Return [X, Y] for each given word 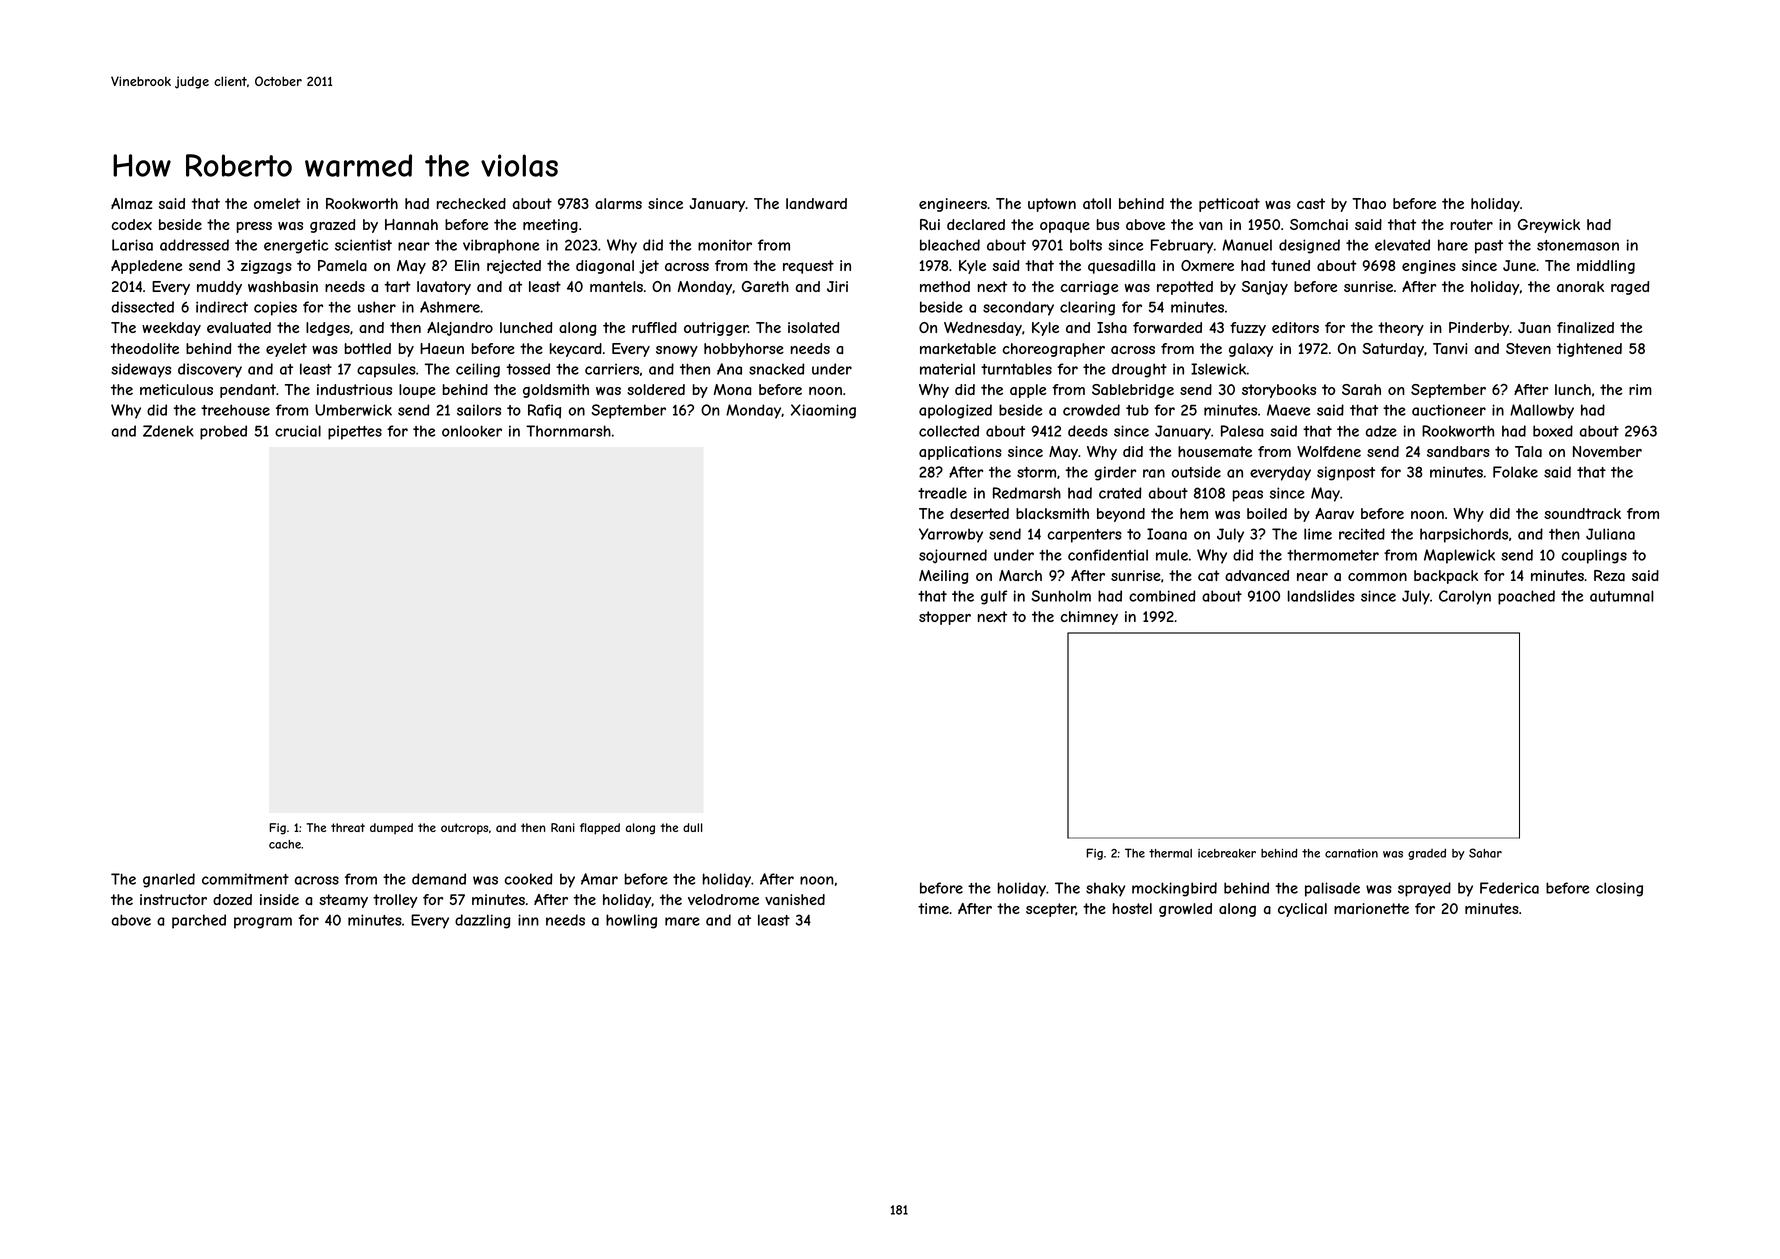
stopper [945, 618]
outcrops [464, 828]
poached [1526, 597]
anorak [1580, 286]
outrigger [716, 329]
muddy [219, 288]
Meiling [943, 577]
